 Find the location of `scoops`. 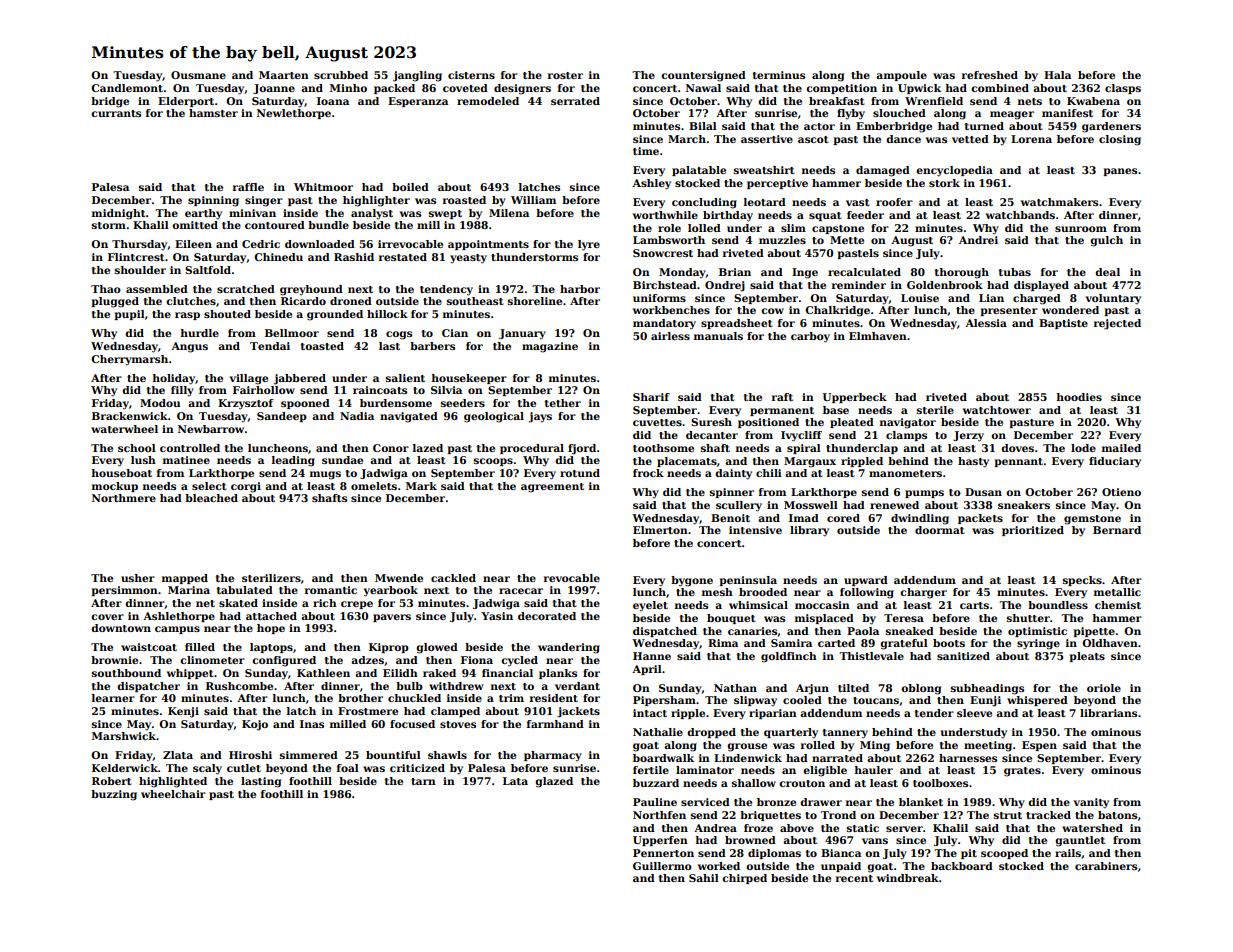

scoops is located at coordinates (493, 462).
